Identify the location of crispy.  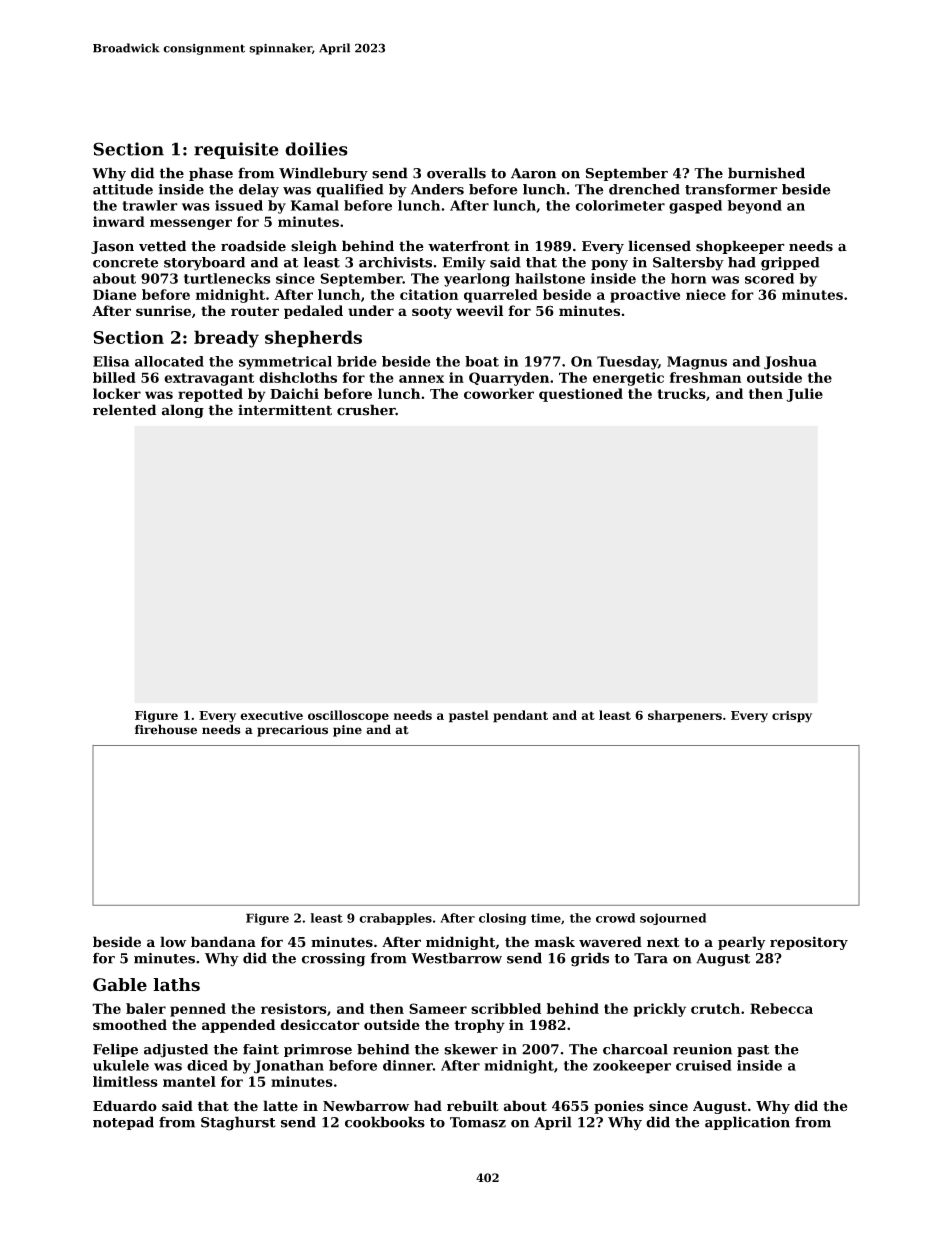
(792, 717).
